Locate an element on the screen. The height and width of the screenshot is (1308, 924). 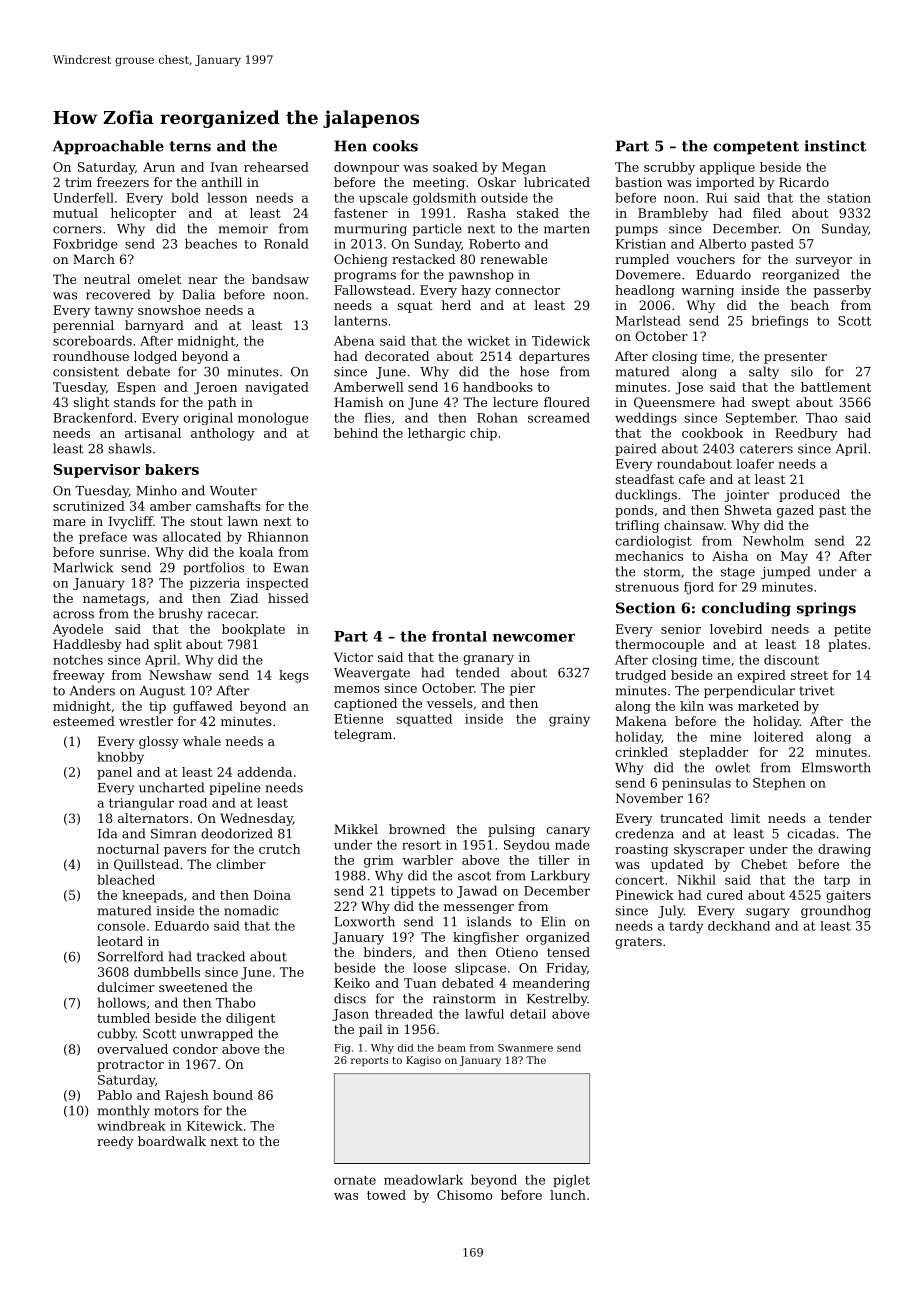
vouchers is located at coordinates (705, 259).
